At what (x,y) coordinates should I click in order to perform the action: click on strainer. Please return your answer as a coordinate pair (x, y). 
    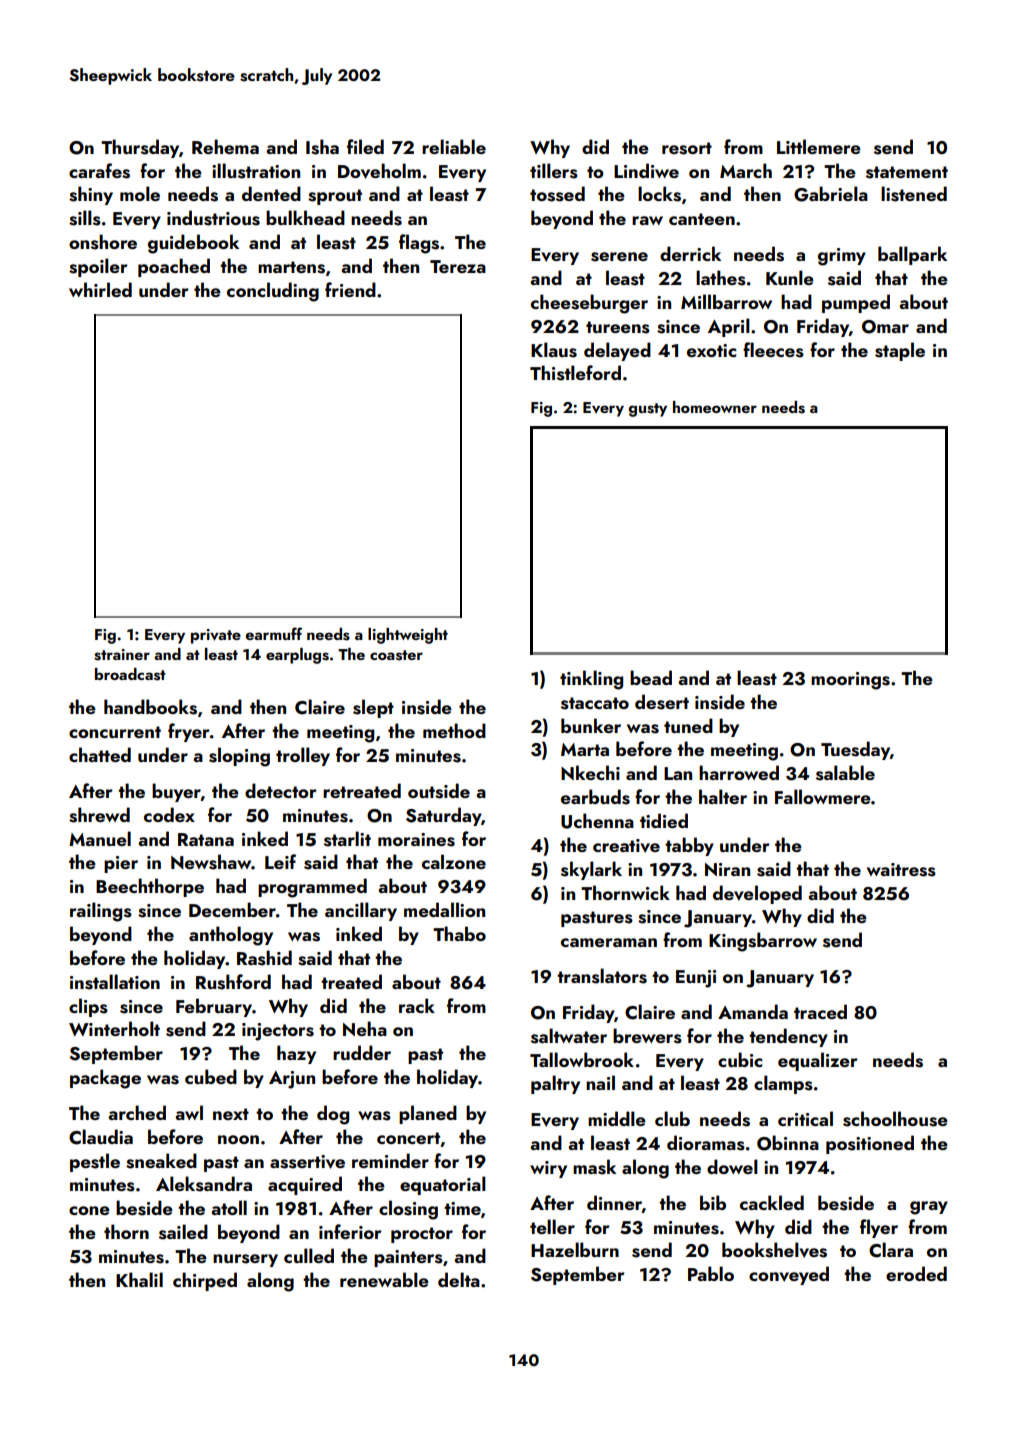
    Looking at the image, I should click on (122, 655).
